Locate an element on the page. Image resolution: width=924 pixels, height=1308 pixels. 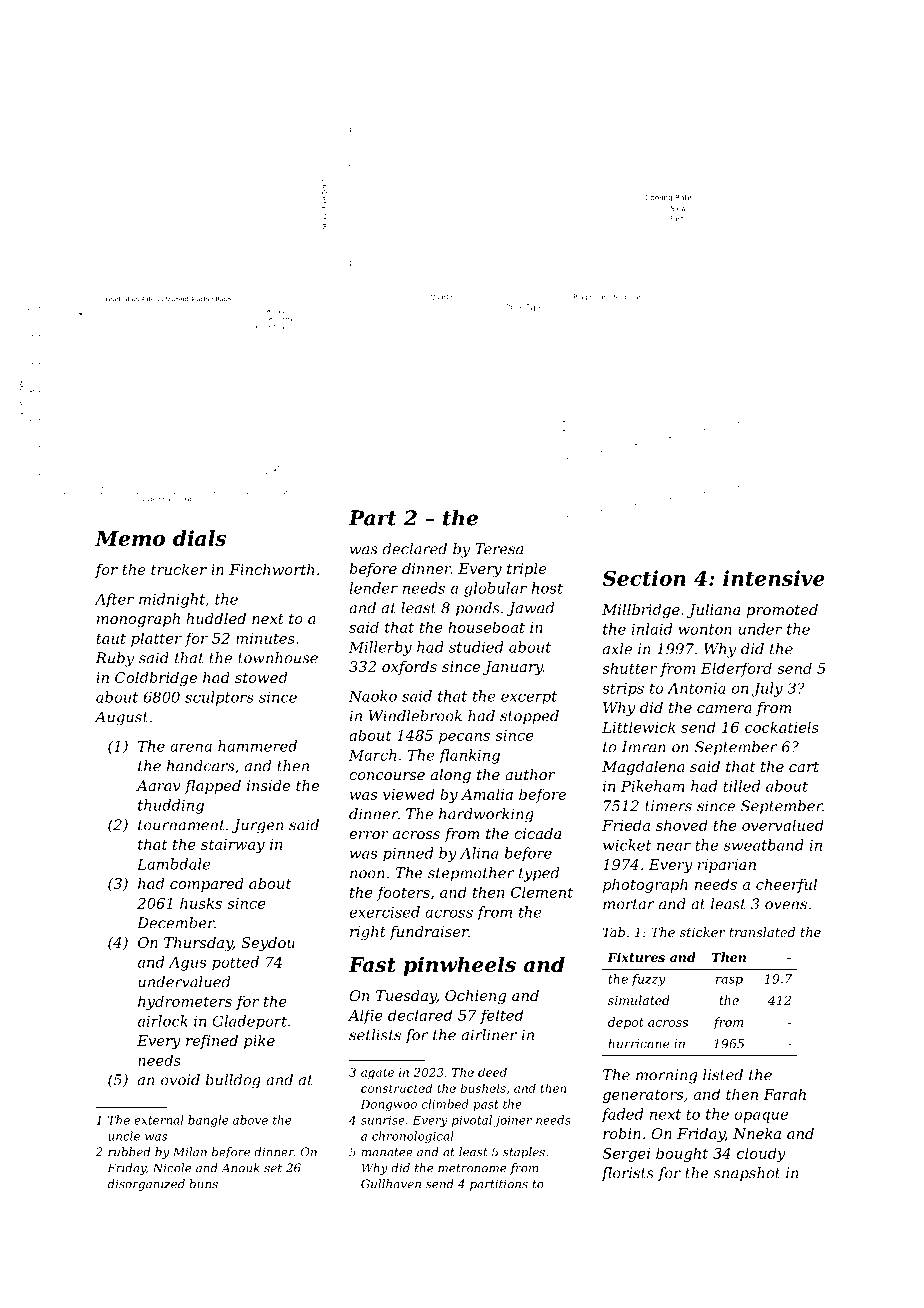
noon is located at coordinates (367, 874).
